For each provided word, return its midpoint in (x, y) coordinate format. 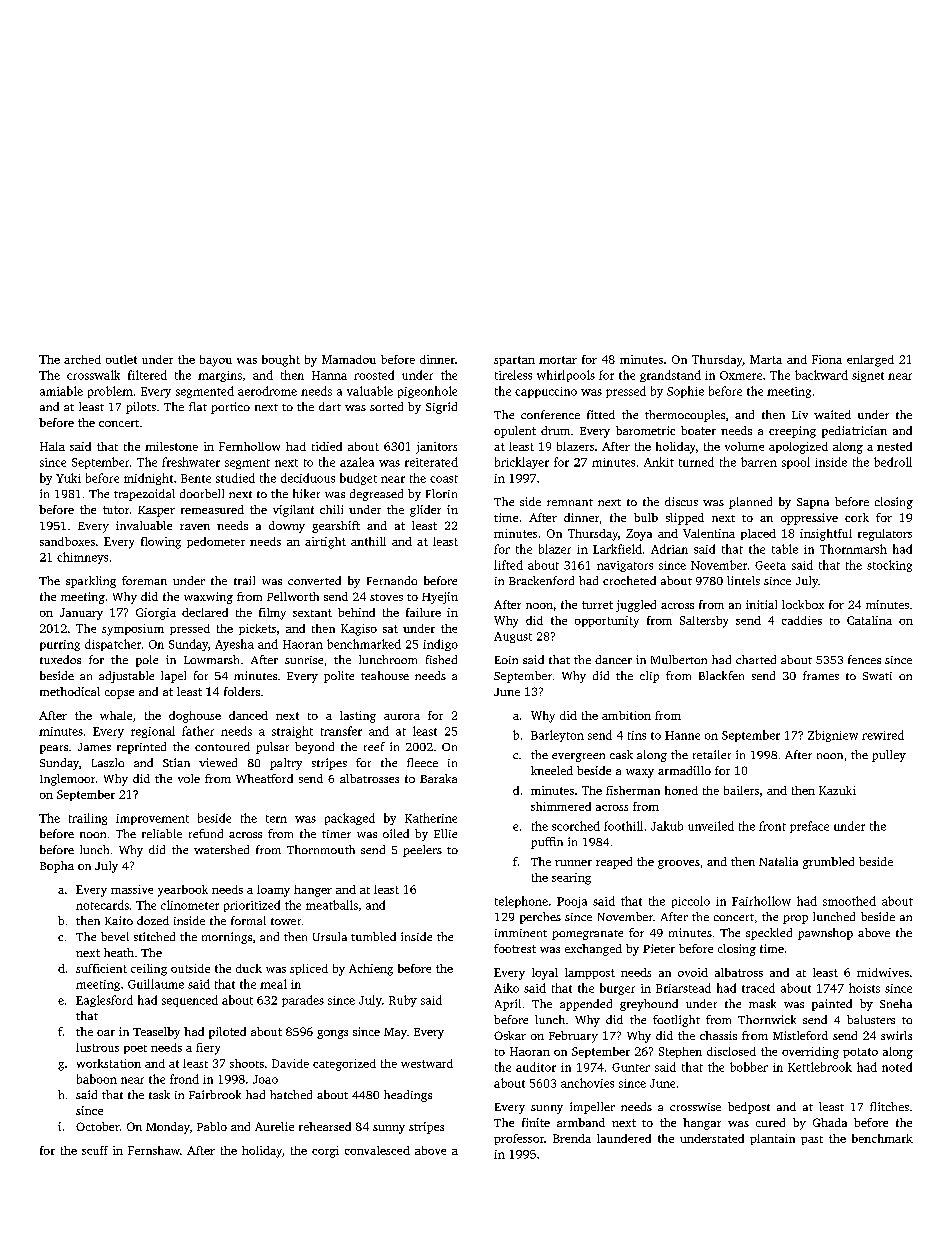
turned (696, 462)
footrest (515, 948)
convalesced (377, 1150)
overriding (810, 1053)
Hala (52, 446)
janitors (436, 448)
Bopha (57, 867)
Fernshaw (154, 1150)
